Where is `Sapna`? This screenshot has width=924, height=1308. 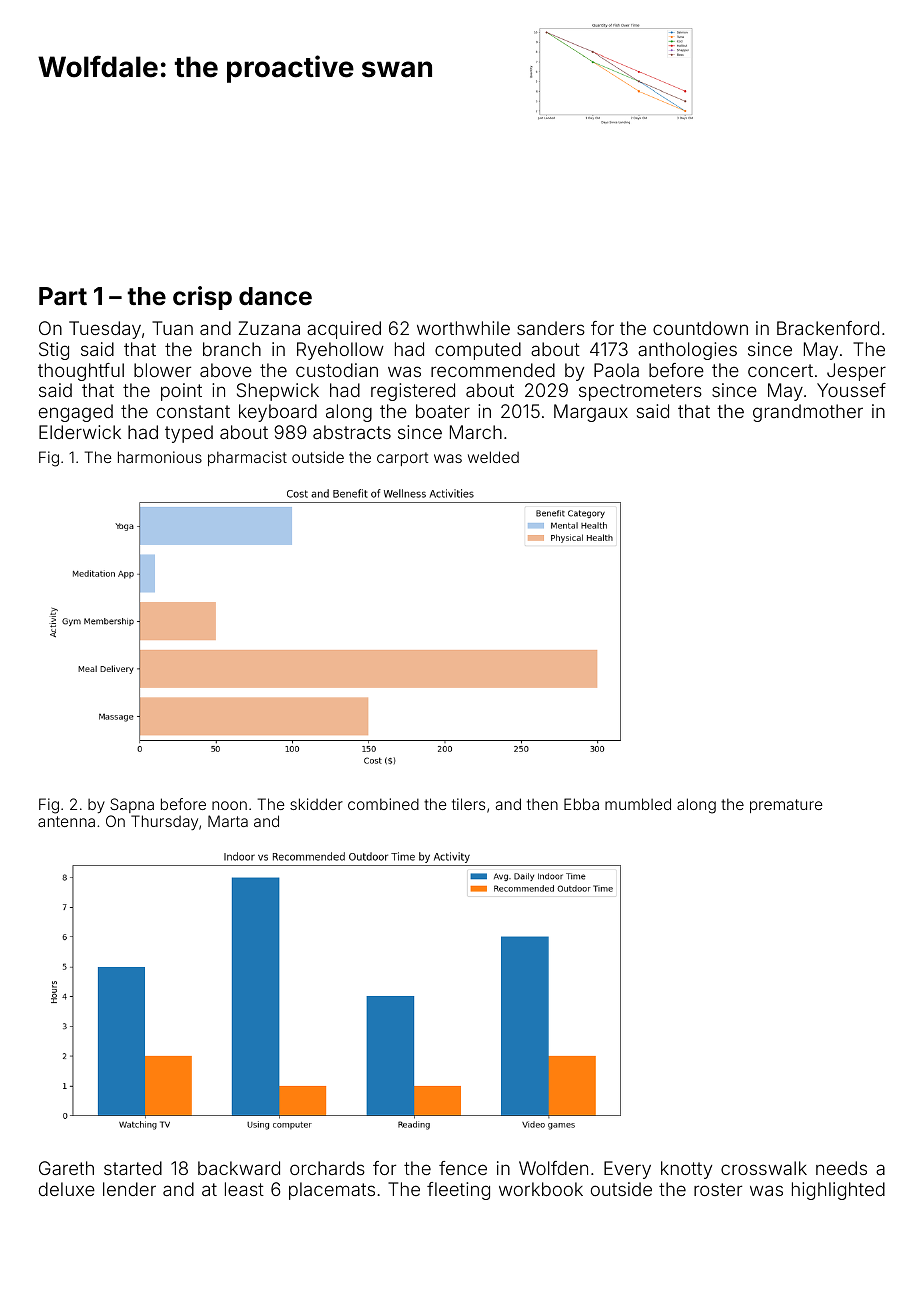 Sapna is located at coordinates (132, 805).
